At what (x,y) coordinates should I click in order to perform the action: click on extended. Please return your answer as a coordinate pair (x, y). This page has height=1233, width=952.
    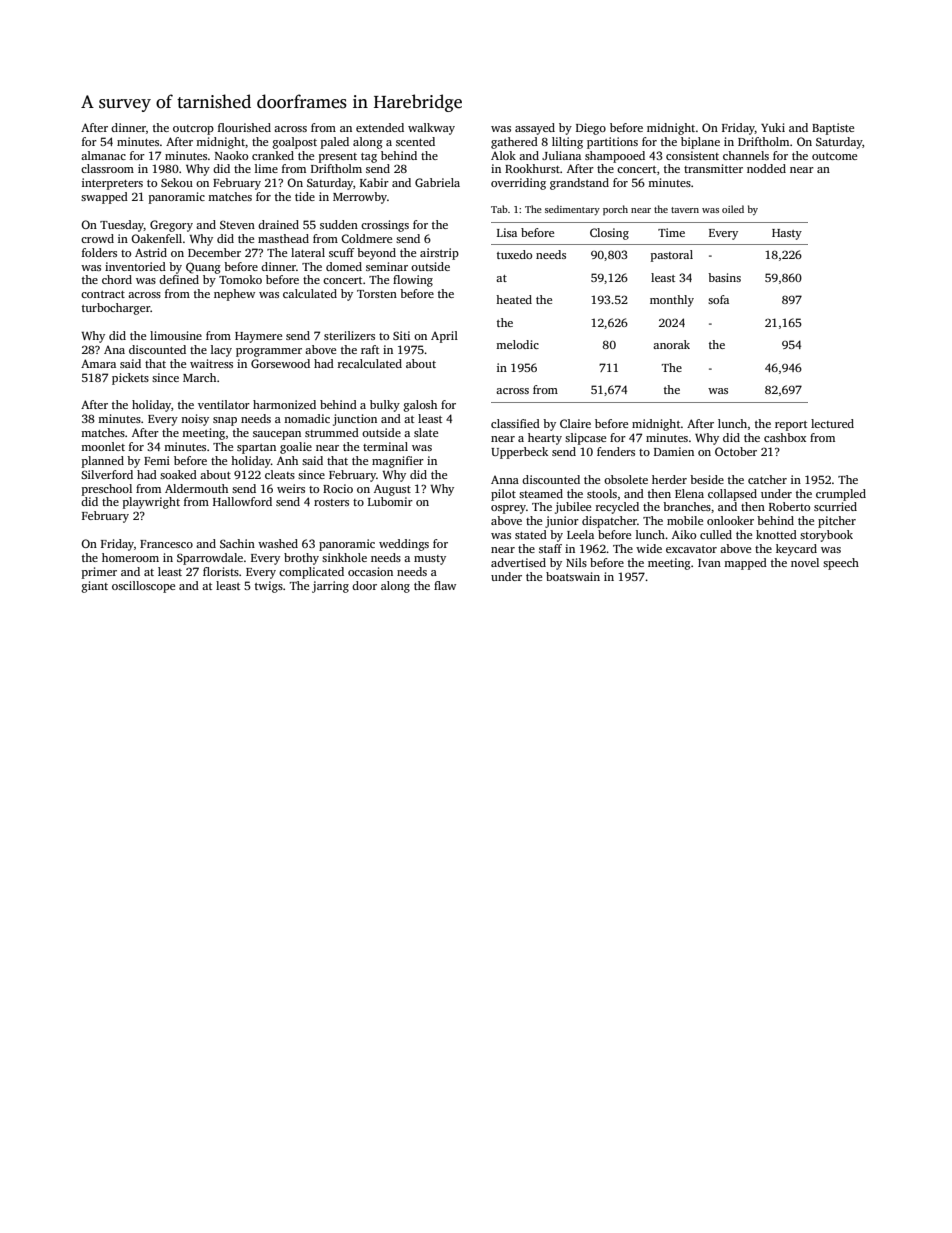
    Looking at the image, I should click on (380, 127).
